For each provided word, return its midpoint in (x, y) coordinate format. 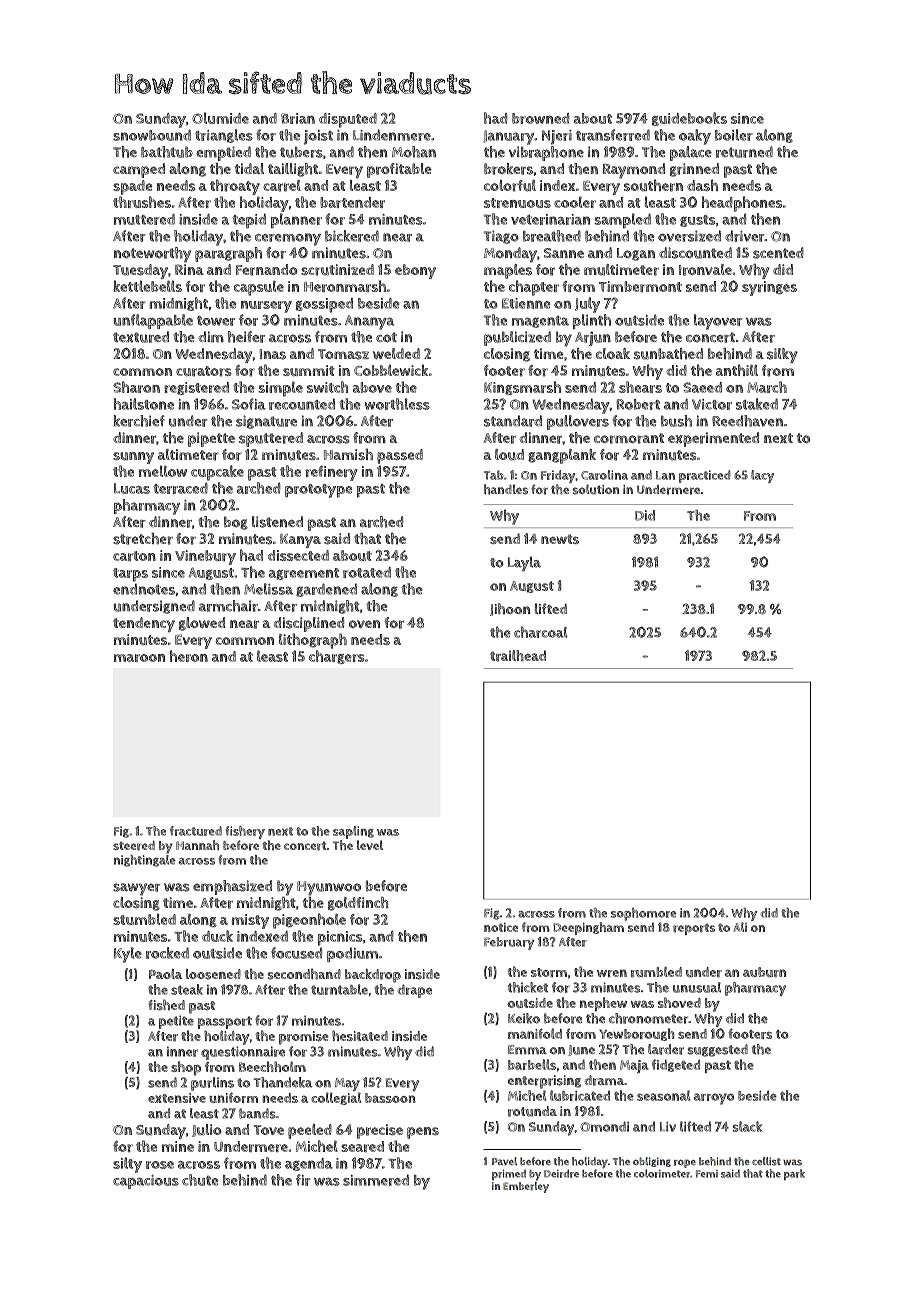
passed (400, 456)
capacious (146, 1182)
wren (612, 973)
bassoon (390, 1098)
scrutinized (337, 270)
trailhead (518, 656)
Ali (740, 927)
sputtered (271, 439)
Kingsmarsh (522, 388)
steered (134, 846)
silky (782, 355)
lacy (762, 476)
